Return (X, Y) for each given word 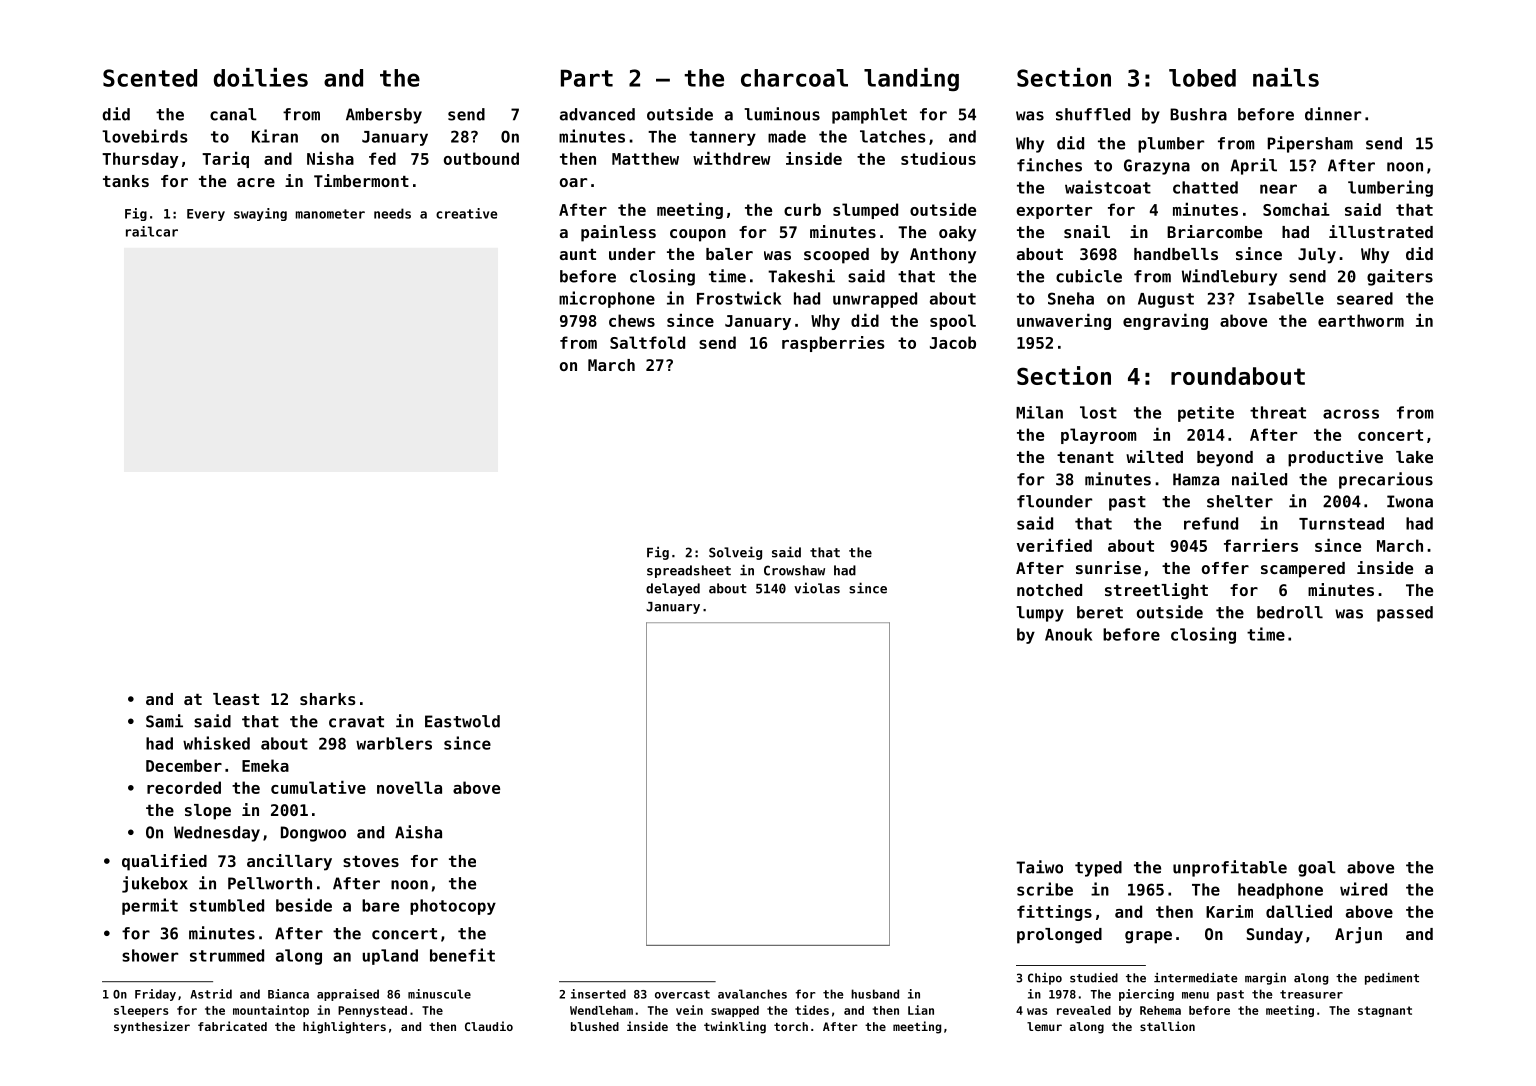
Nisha (330, 158)
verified (1054, 545)
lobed (1202, 78)
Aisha (418, 832)
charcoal (794, 78)
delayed (673, 589)
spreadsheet (689, 571)
